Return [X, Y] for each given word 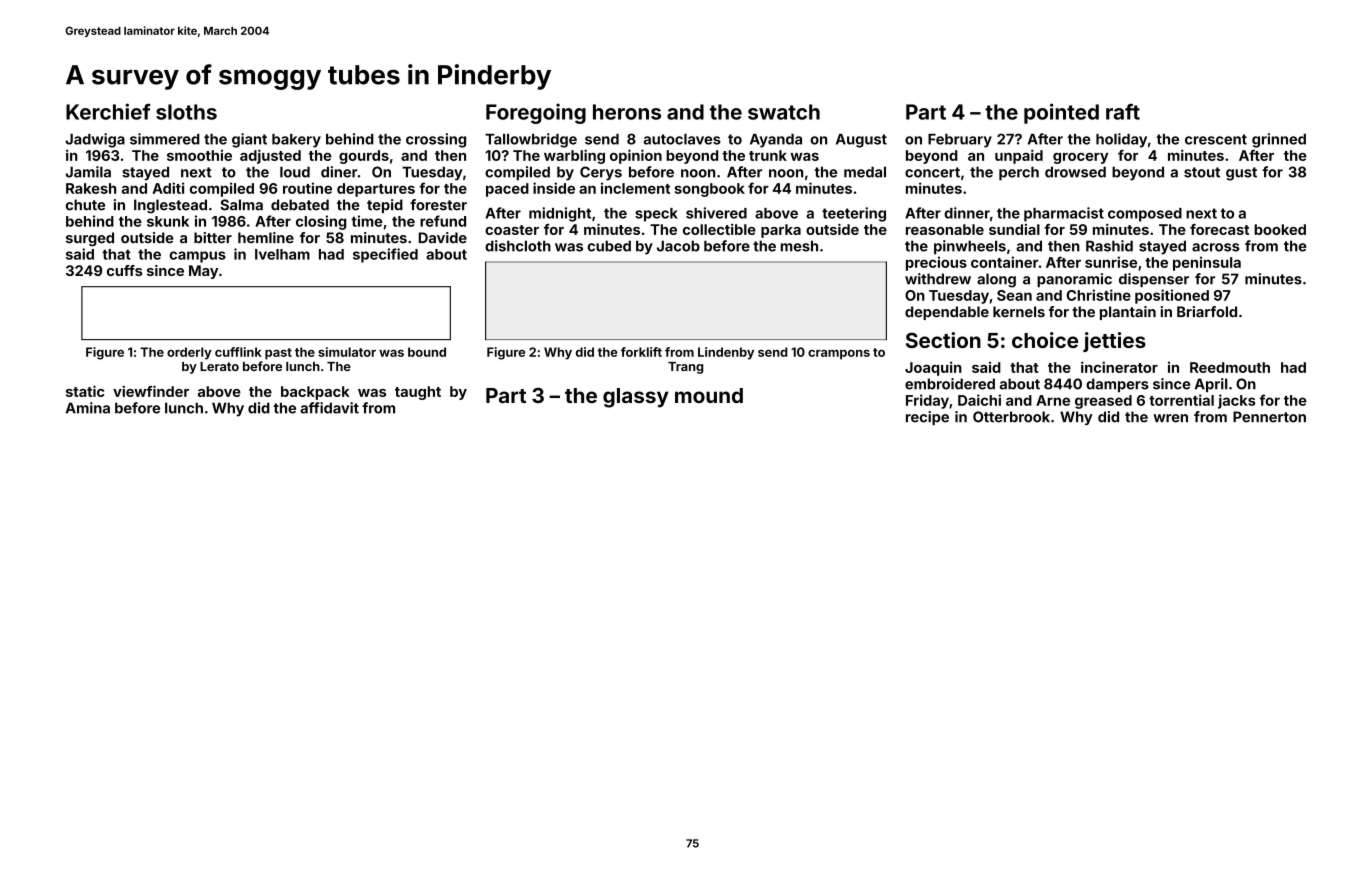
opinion [636, 156]
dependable [947, 313]
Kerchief [108, 111]
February [960, 141]
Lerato [219, 366]
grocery [1080, 158]
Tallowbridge [531, 140]
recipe [927, 418]
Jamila [88, 172]
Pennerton [1269, 417]
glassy [636, 398]
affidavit [329, 408]
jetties [1114, 342]
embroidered [950, 384]
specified [385, 255]
